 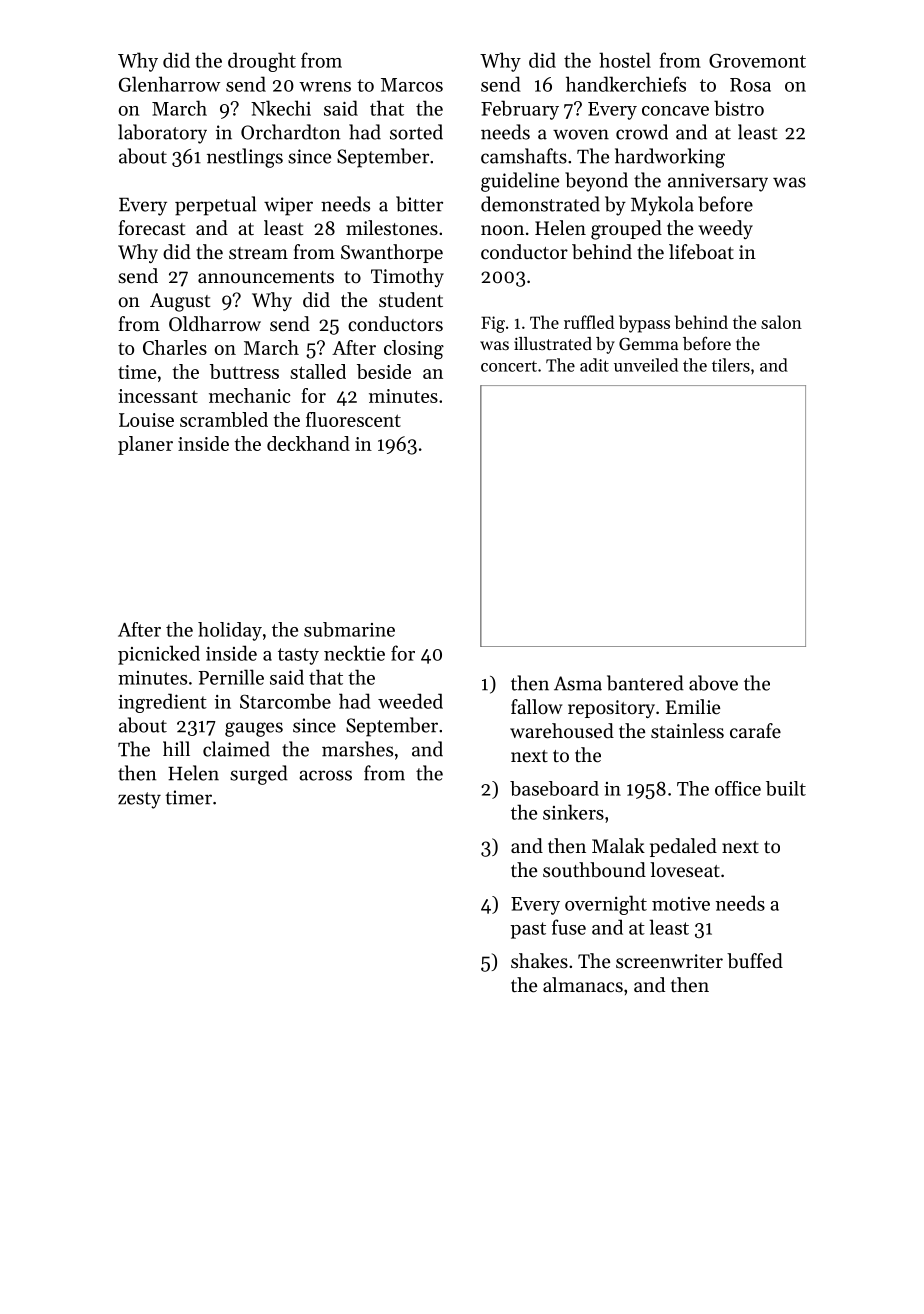 I want to click on Marcos, so click(x=412, y=85).
